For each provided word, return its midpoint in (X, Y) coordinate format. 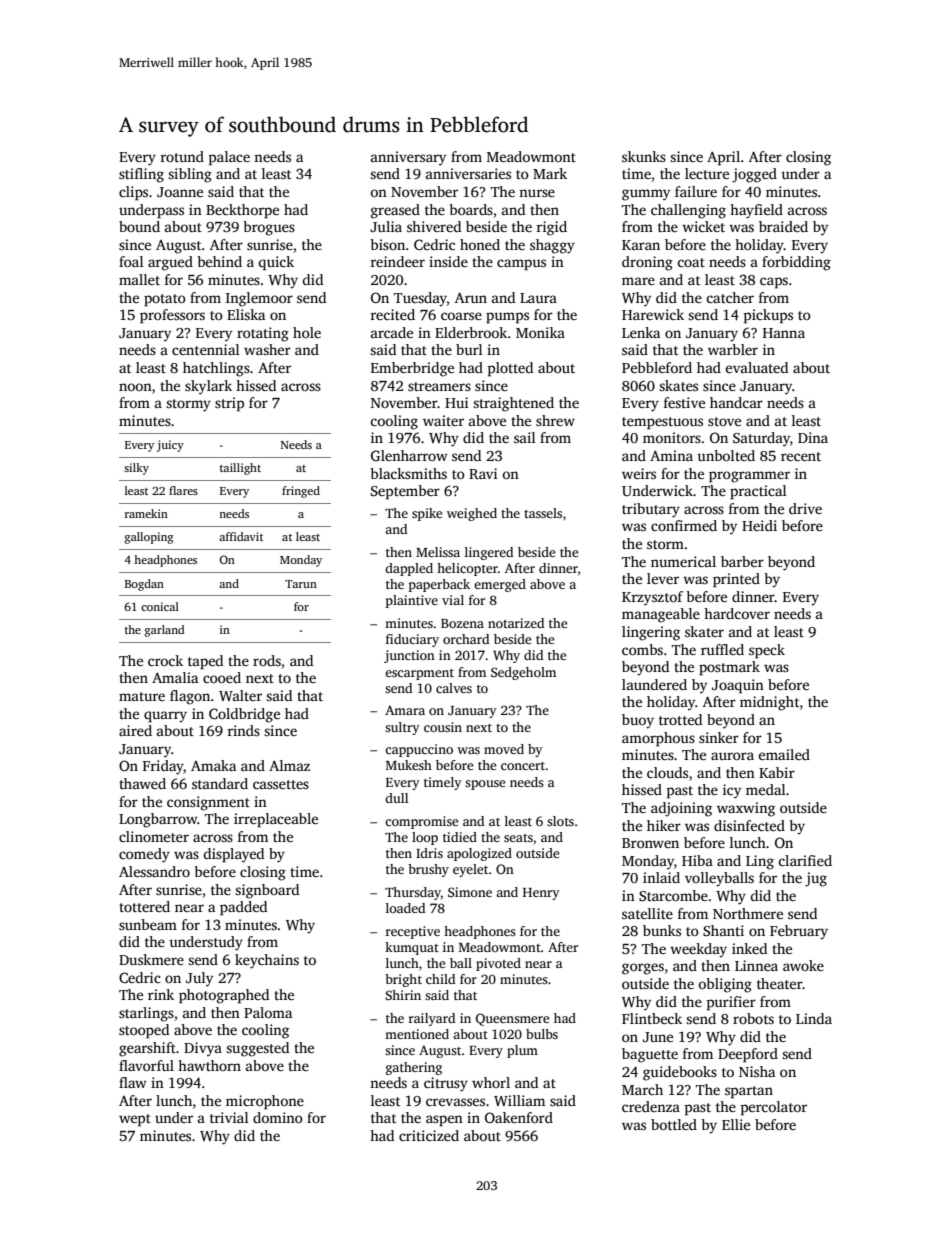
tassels (543, 513)
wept (135, 1120)
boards (471, 209)
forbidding (796, 263)
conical (160, 606)
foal (131, 261)
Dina (813, 437)
